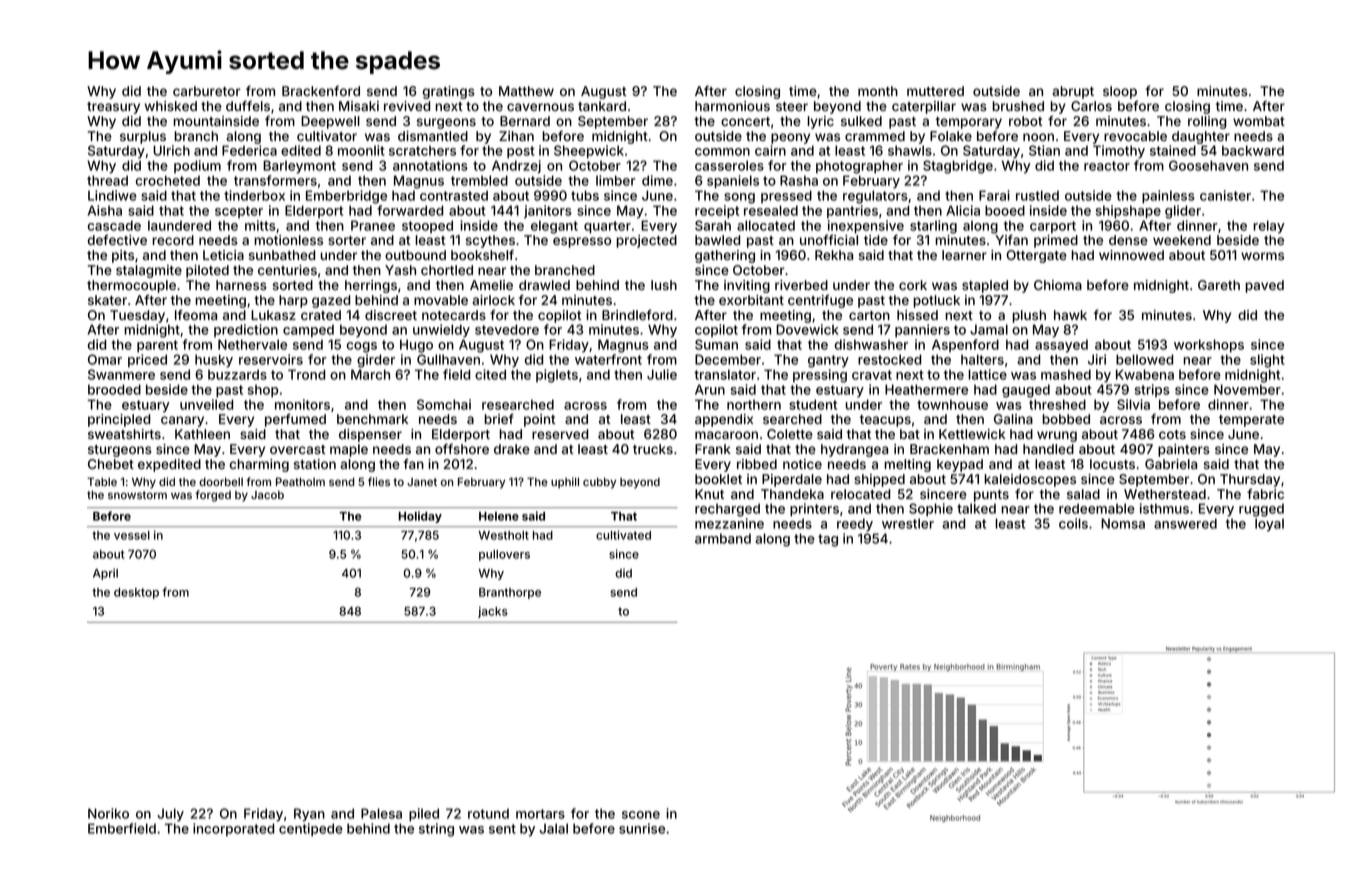 The height and width of the image is (887, 1372). I want to click on muttered, so click(935, 91).
